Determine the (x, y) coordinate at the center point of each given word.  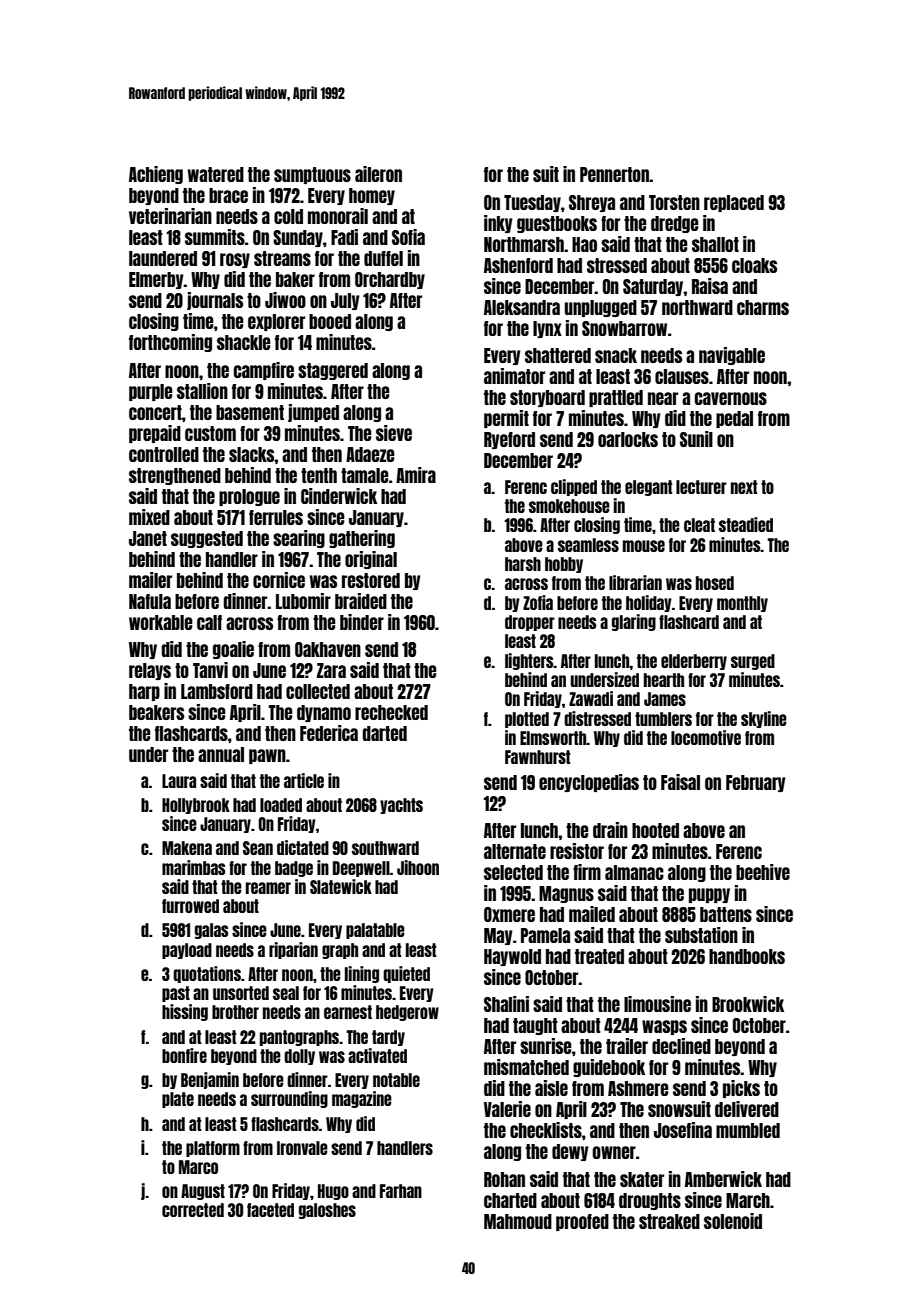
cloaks (754, 265)
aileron (378, 174)
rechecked (391, 712)
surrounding (289, 1099)
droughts (650, 1201)
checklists (546, 1130)
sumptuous (312, 175)
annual (221, 754)
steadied (746, 524)
